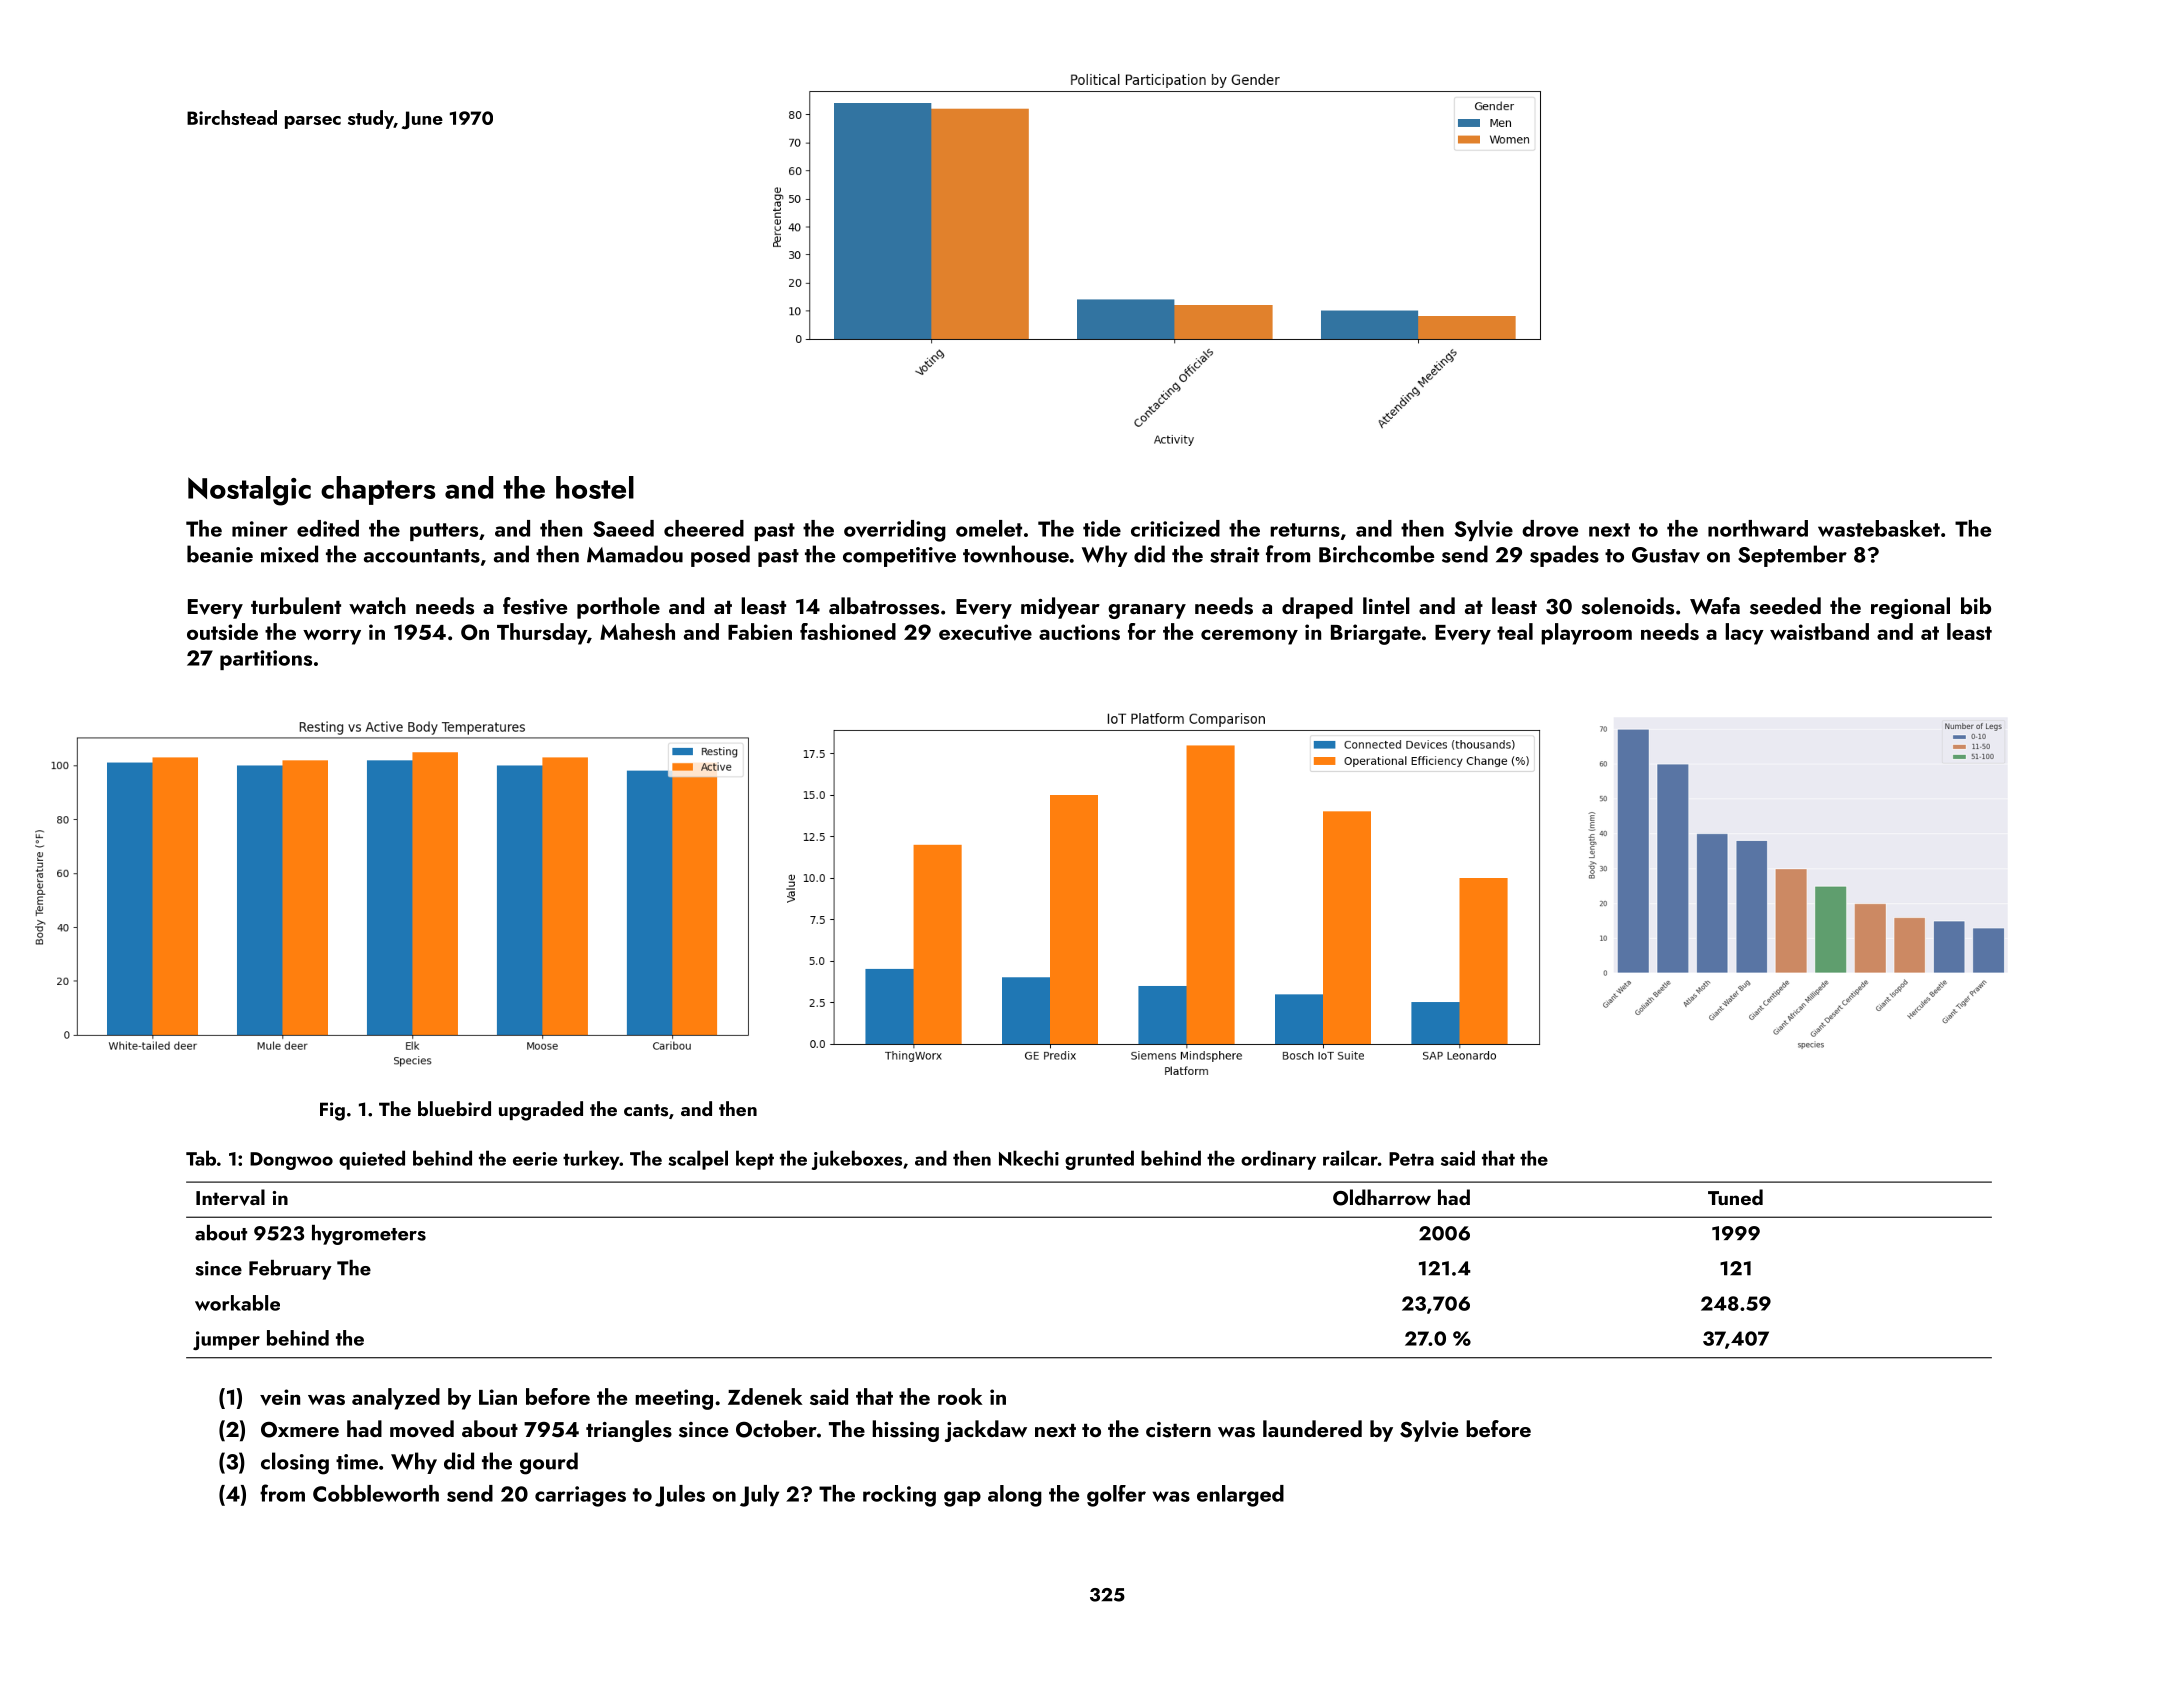 This image has height=1683, width=2178. What do you see at coordinates (498, 1397) in the image?
I see `Lian` at bounding box center [498, 1397].
